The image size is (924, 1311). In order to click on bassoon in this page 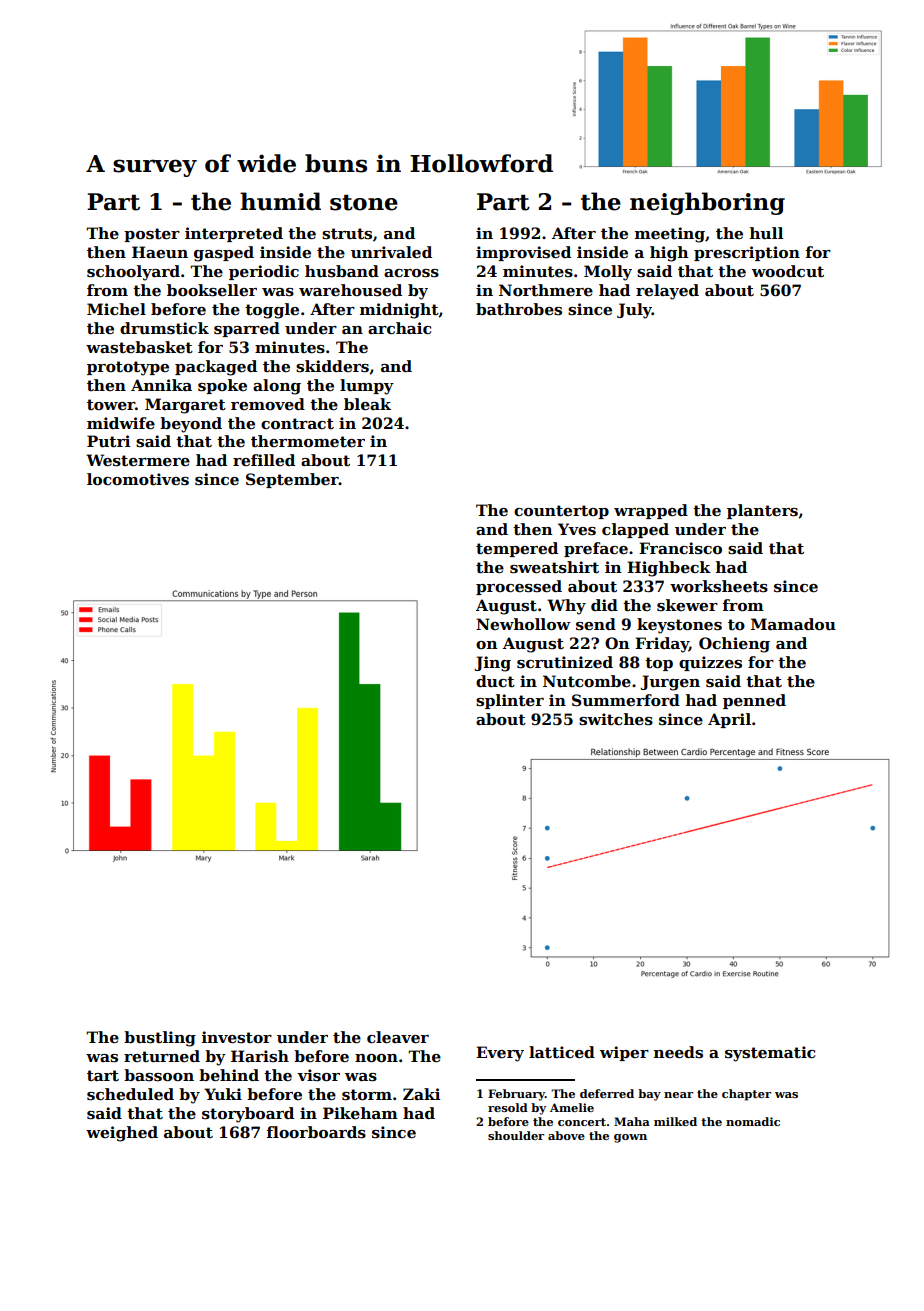, I will do `click(159, 1075)`.
